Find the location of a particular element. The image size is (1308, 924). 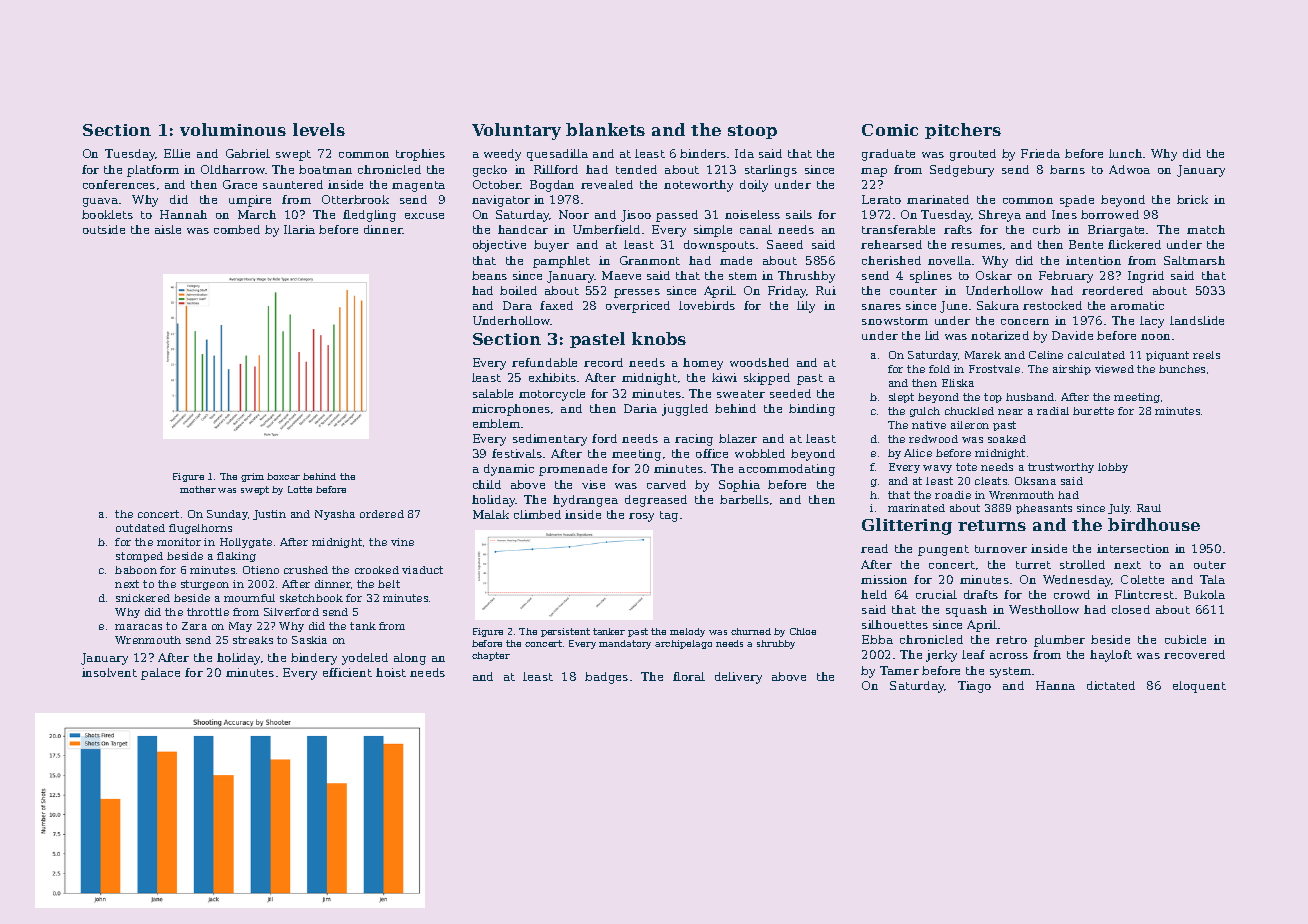

crucial is located at coordinates (936, 594).
